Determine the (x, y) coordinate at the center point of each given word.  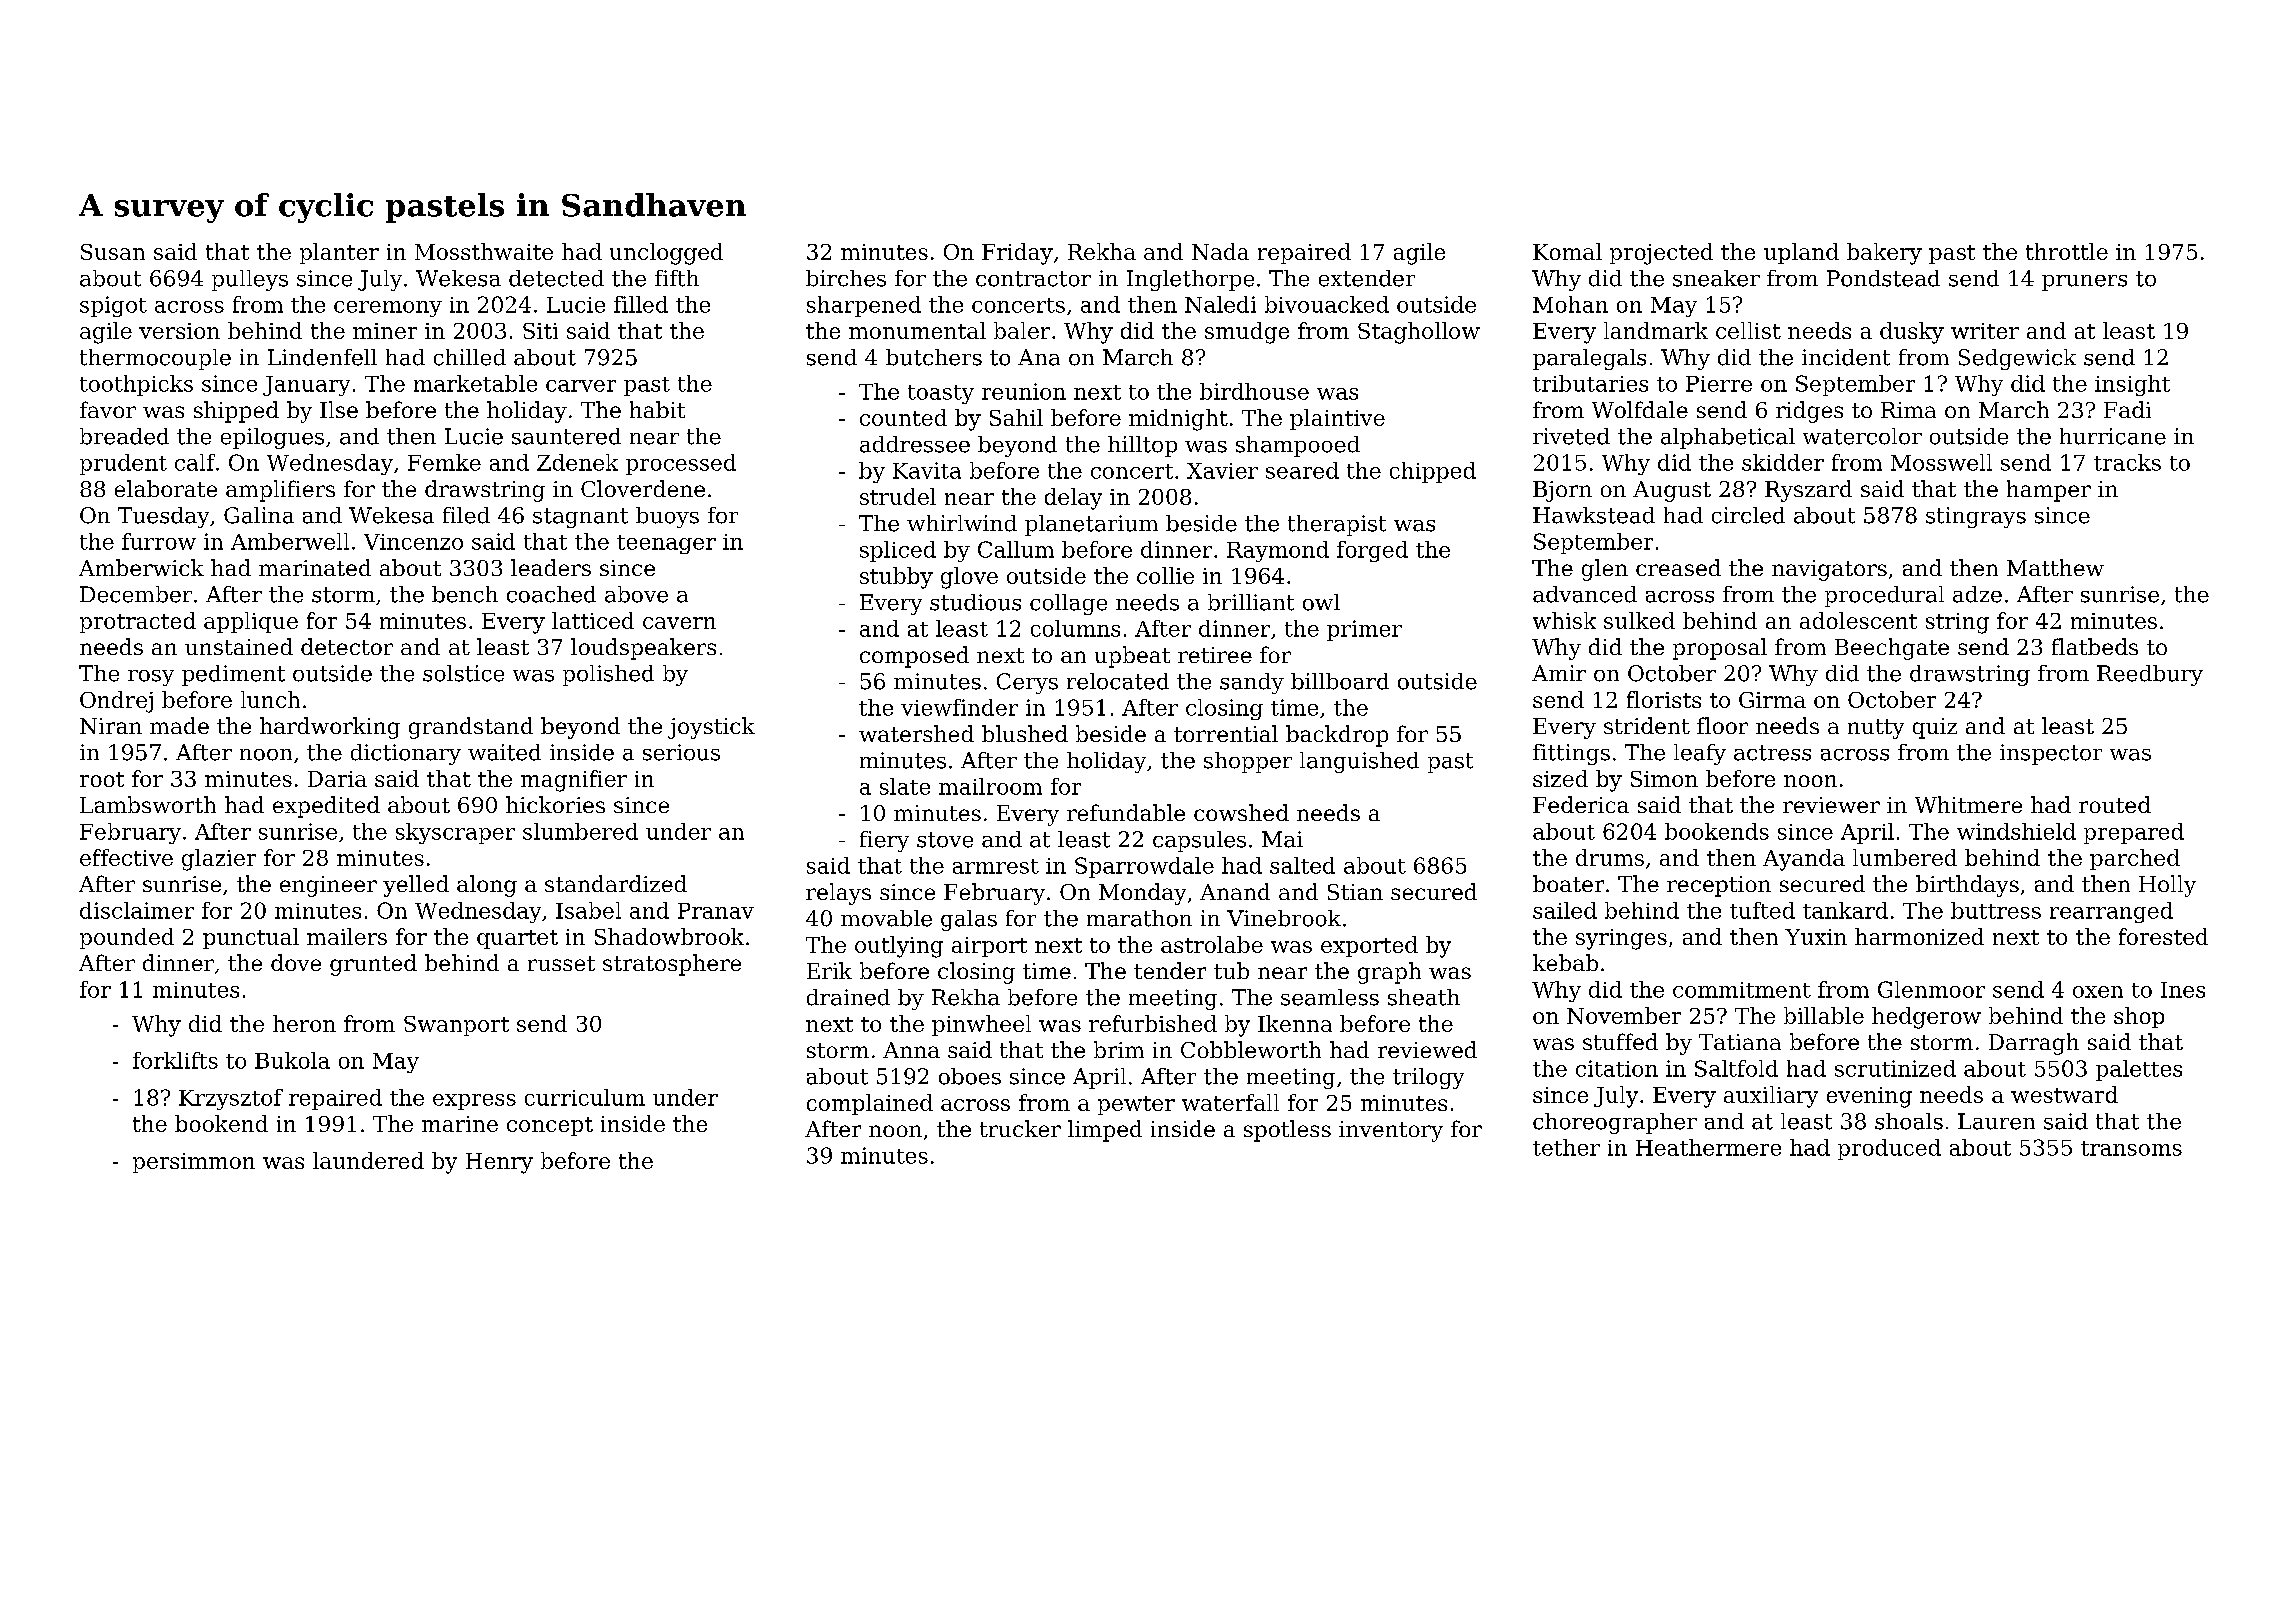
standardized (616, 883)
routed (2115, 804)
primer (1364, 630)
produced (1889, 1149)
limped (1105, 1131)
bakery (1884, 254)
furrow (159, 541)
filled (641, 304)
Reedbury (2150, 675)
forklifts (175, 1060)
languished (1359, 762)
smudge (1247, 333)
